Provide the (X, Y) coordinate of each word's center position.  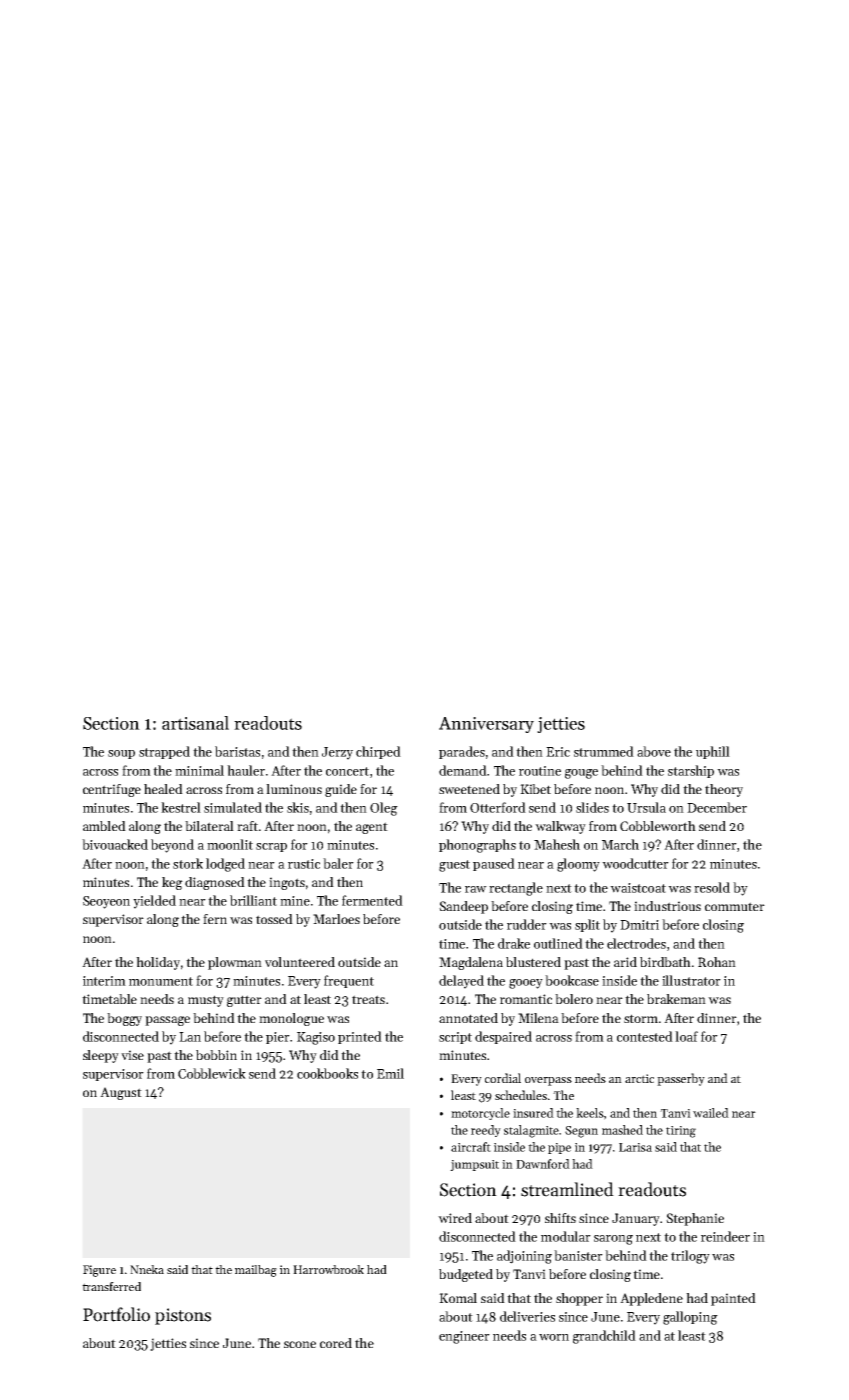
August (121, 1093)
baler (338, 863)
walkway (560, 827)
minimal (199, 770)
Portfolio (116, 1314)
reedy (486, 1131)
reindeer (725, 1236)
